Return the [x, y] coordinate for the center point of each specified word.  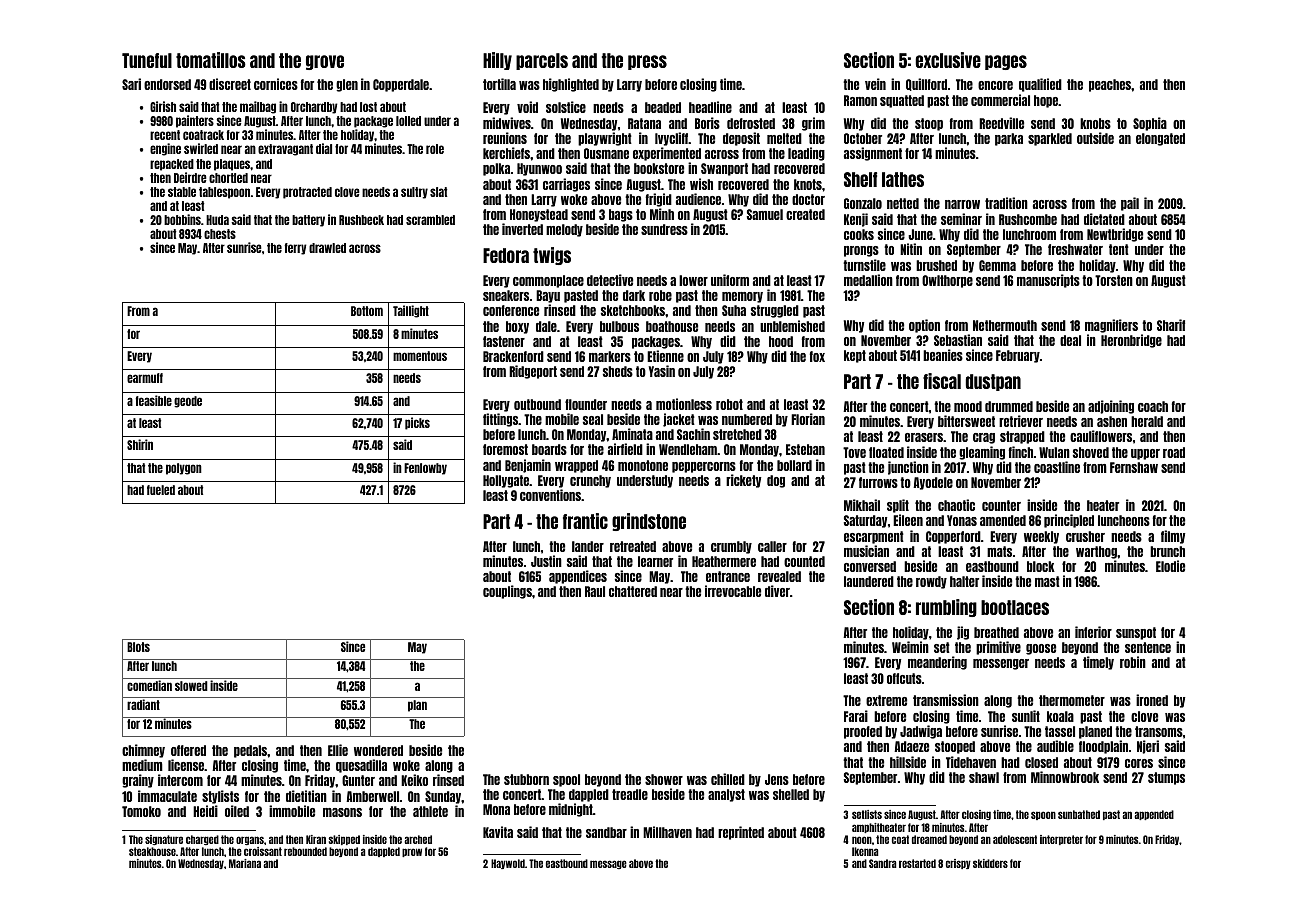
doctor [808, 199]
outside [1095, 138]
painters [195, 121]
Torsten [1114, 280]
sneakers [506, 295]
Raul [595, 591]
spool [566, 780]
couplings [507, 592]
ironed [1152, 700]
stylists [220, 797]
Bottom [367, 311]
